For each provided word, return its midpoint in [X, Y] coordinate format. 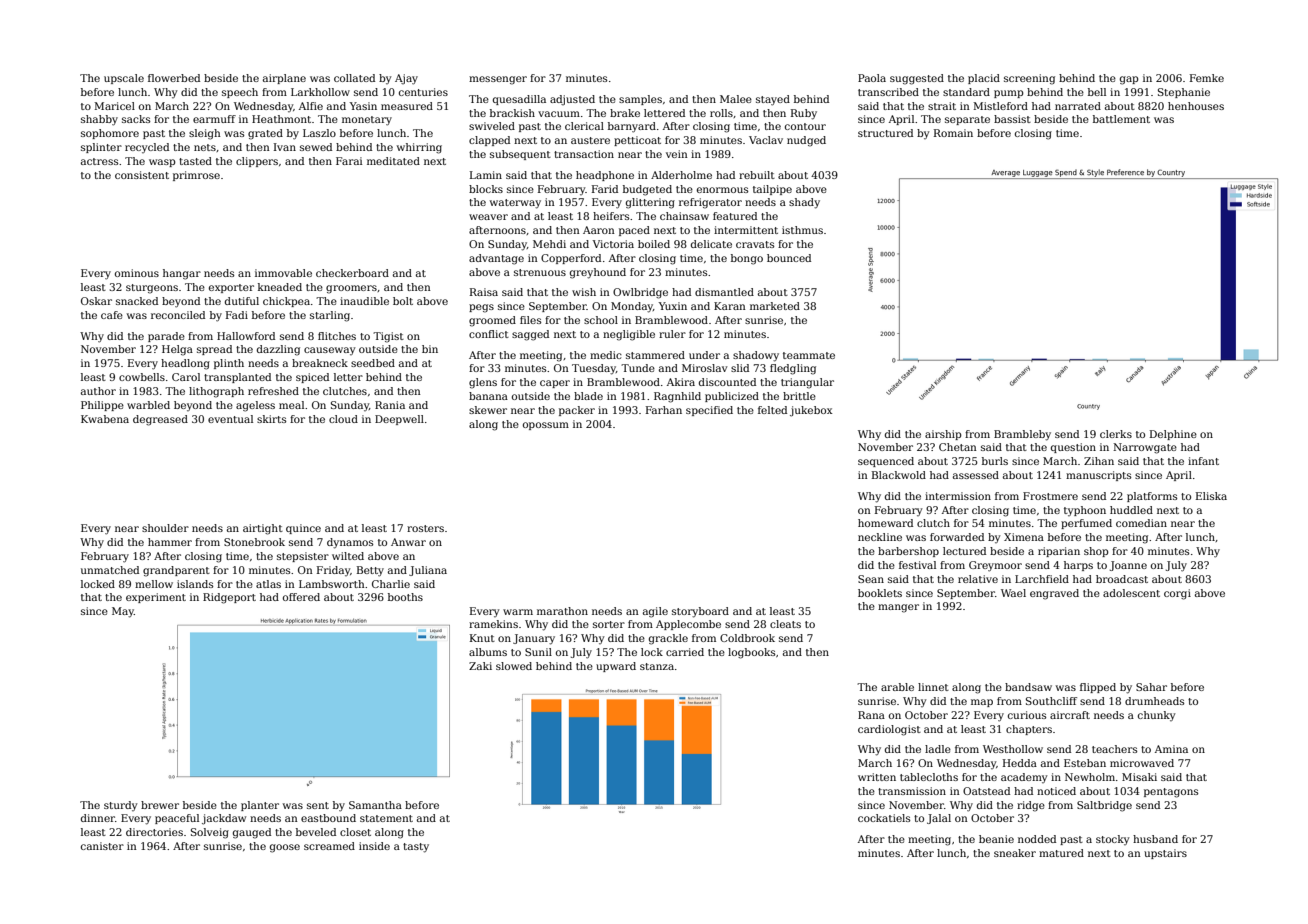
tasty [416, 848]
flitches [337, 336]
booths [405, 597]
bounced [789, 258]
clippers [257, 162]
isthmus [802, 230]
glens [483, 383]
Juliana [428, 571]
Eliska [1211, 496]
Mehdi [549, 244]
